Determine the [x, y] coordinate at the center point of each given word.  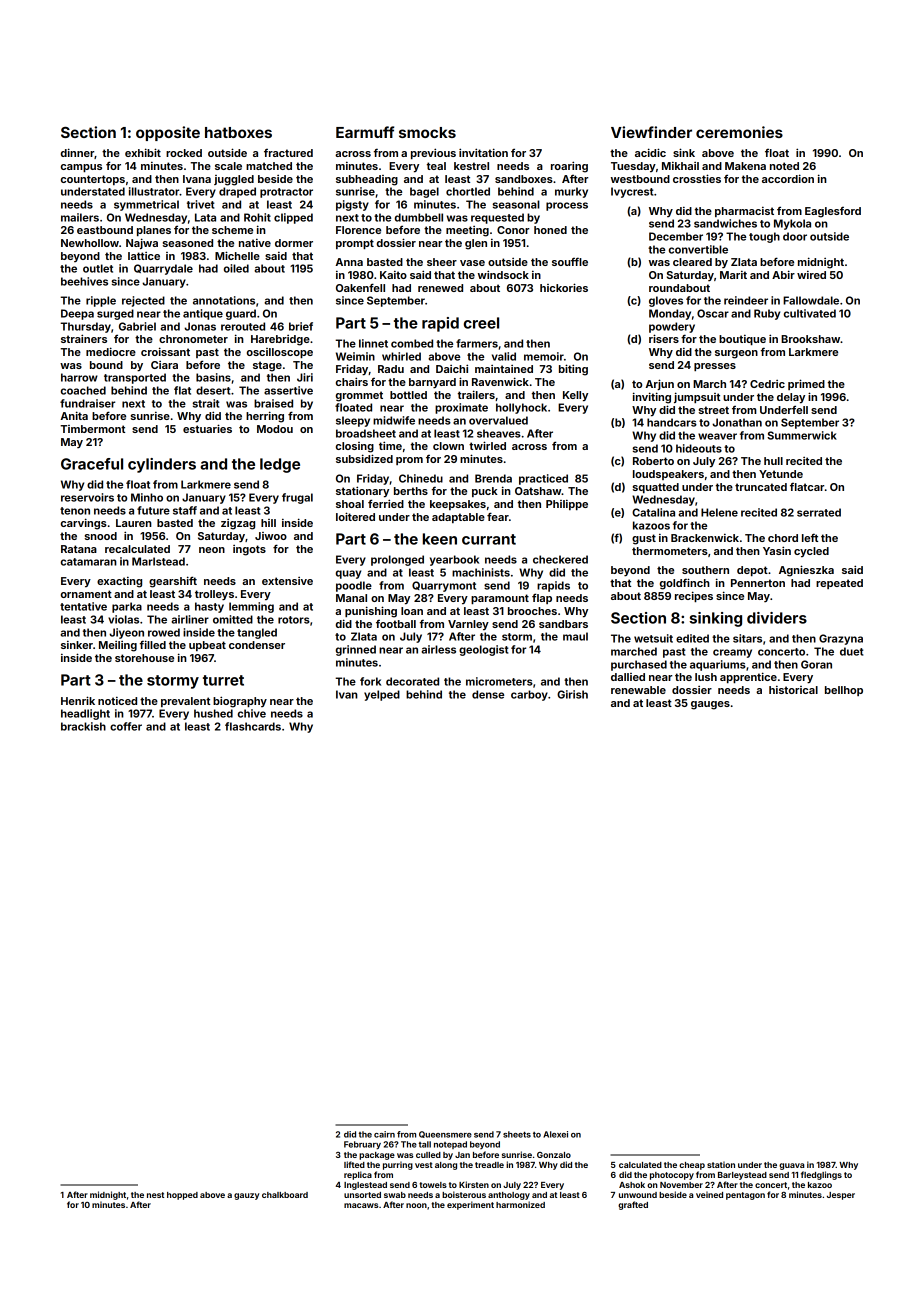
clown [448, 446]
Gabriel [137, 326]
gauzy [246, 1196]
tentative [83, 606]
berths [411, 491]
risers [664, 338]
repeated [839, 584]
